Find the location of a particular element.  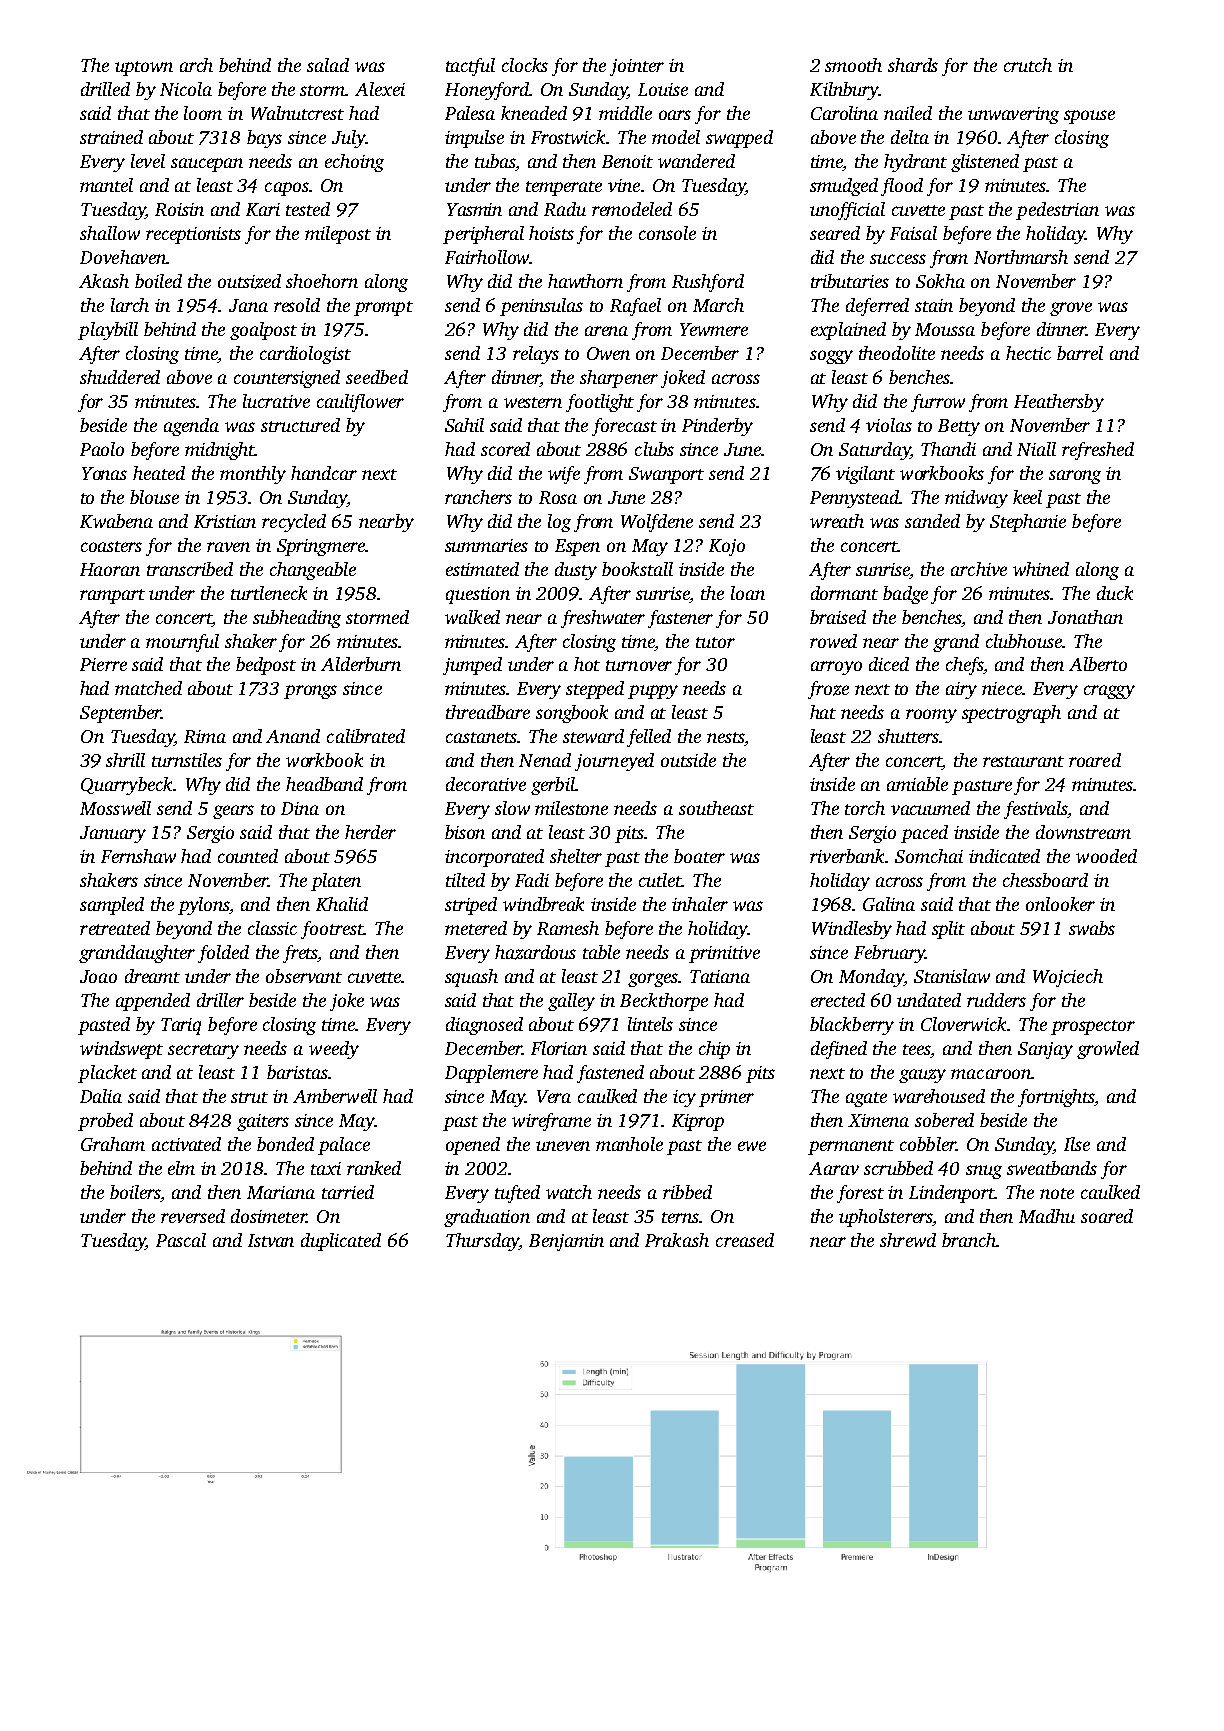

tested is located at coordinates (308, 209).
